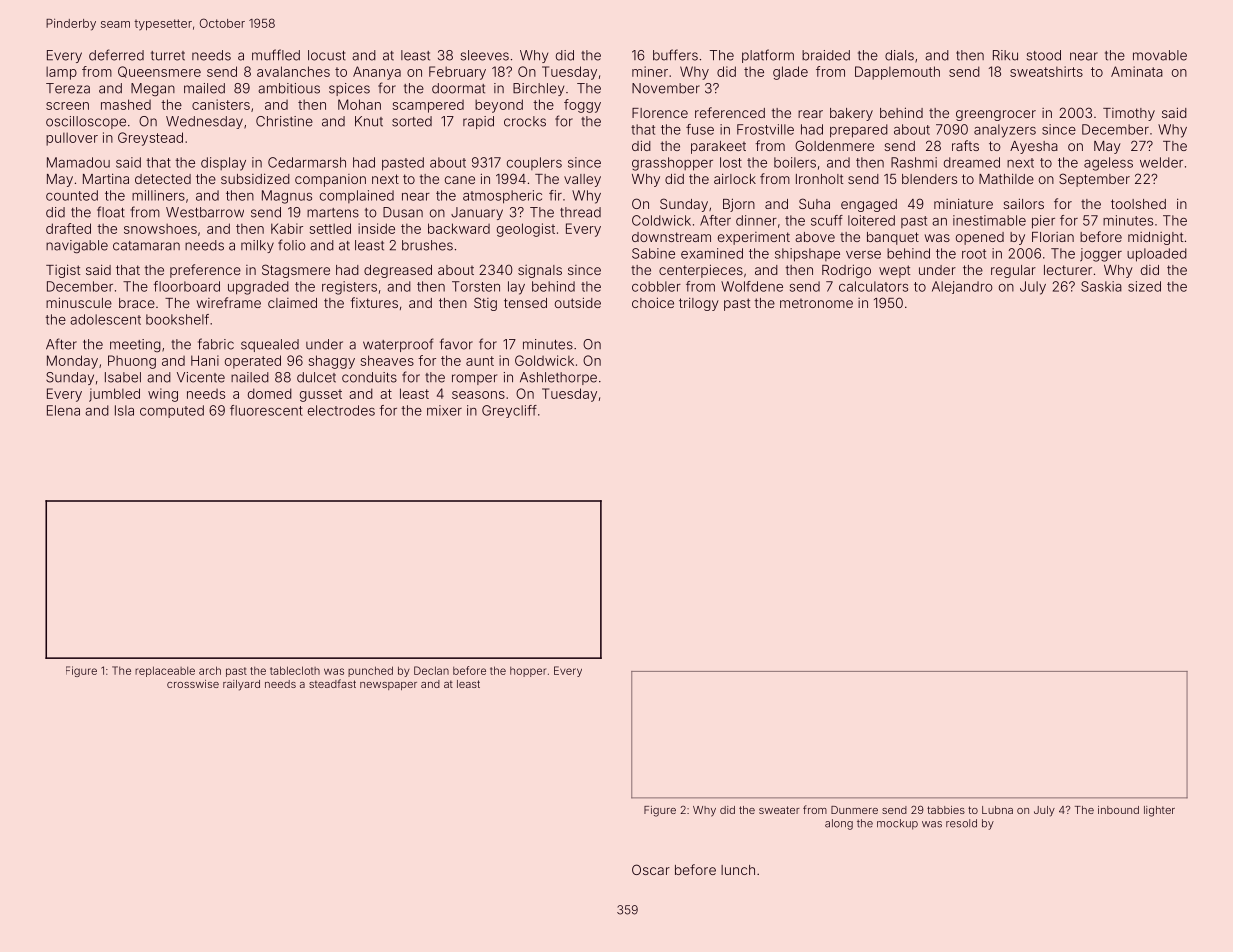  Describe the element at coordinates (1005, 55) in the document. I see `Riku` at that location.
